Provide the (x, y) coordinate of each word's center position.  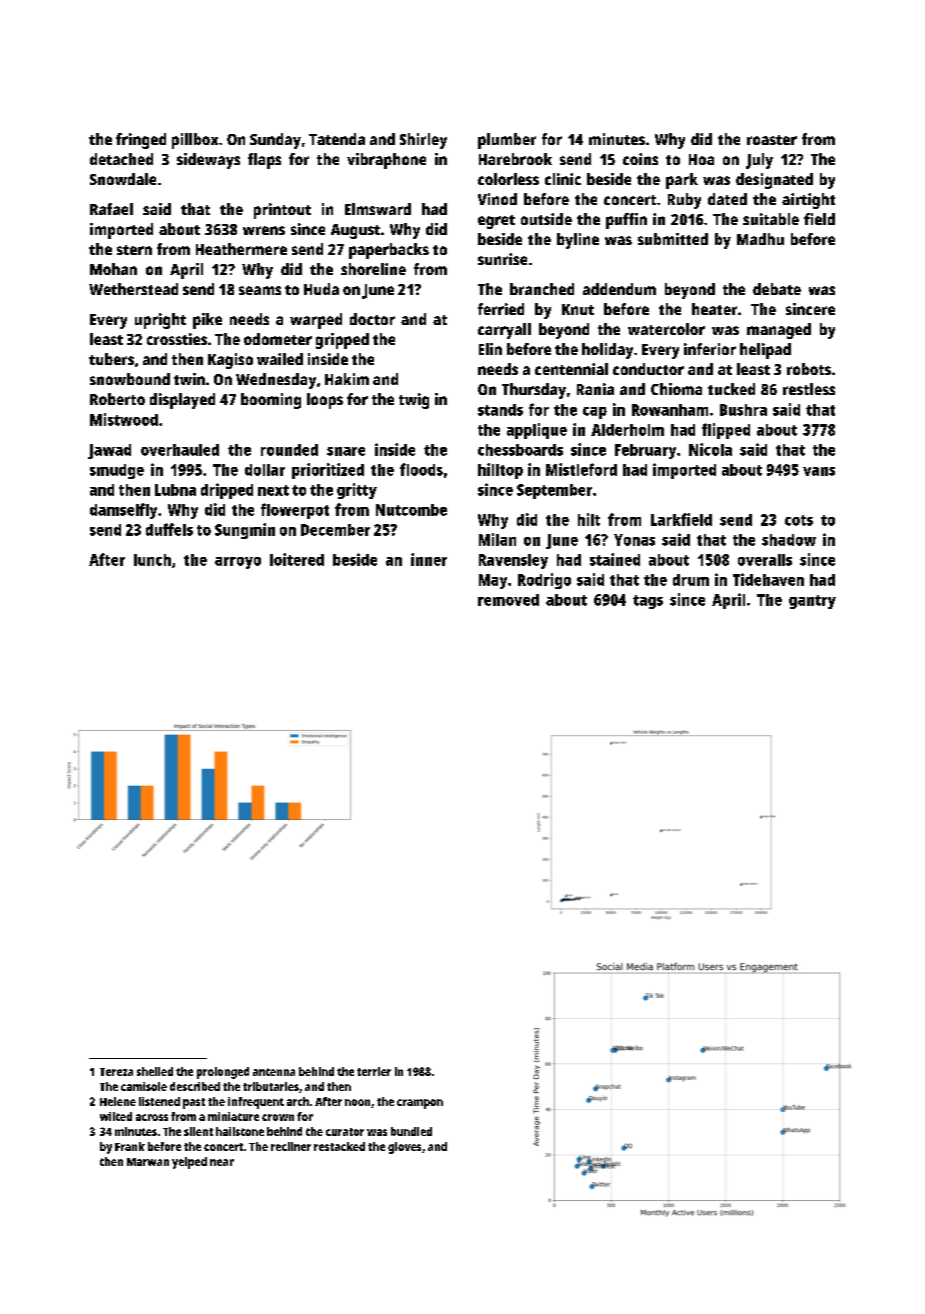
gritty (357, 491)
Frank (130, 1146)
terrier (374, 1071)
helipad (765, 351)
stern (134, 250)
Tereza (116, 1072)
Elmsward (378, 209)
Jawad (109, 451)
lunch (152, 560)
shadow (789, 540)
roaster (772, 140)
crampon (420, 1104)
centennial (571, 369)
